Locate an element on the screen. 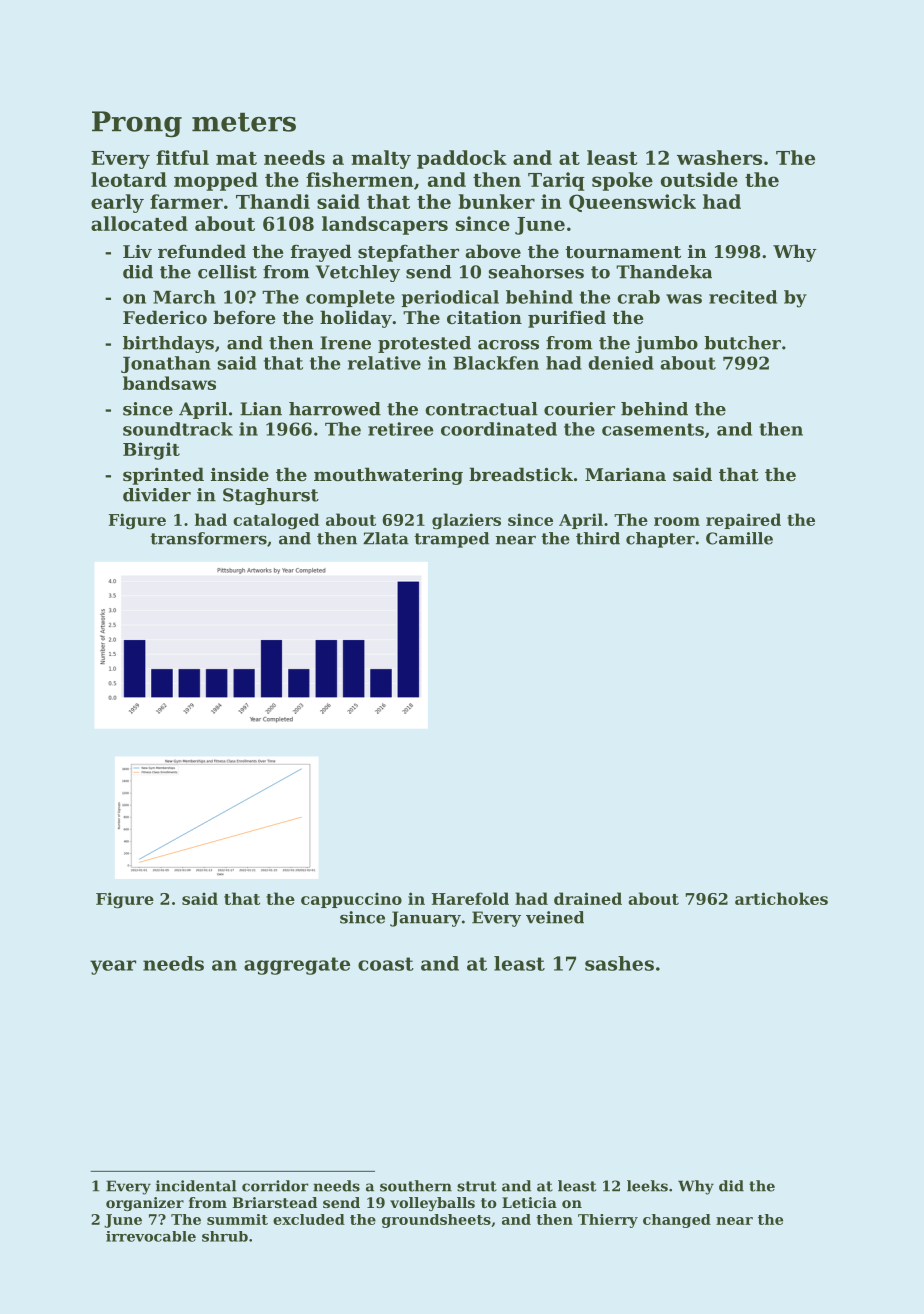  artichokes is located at coordinates (781, 898).
